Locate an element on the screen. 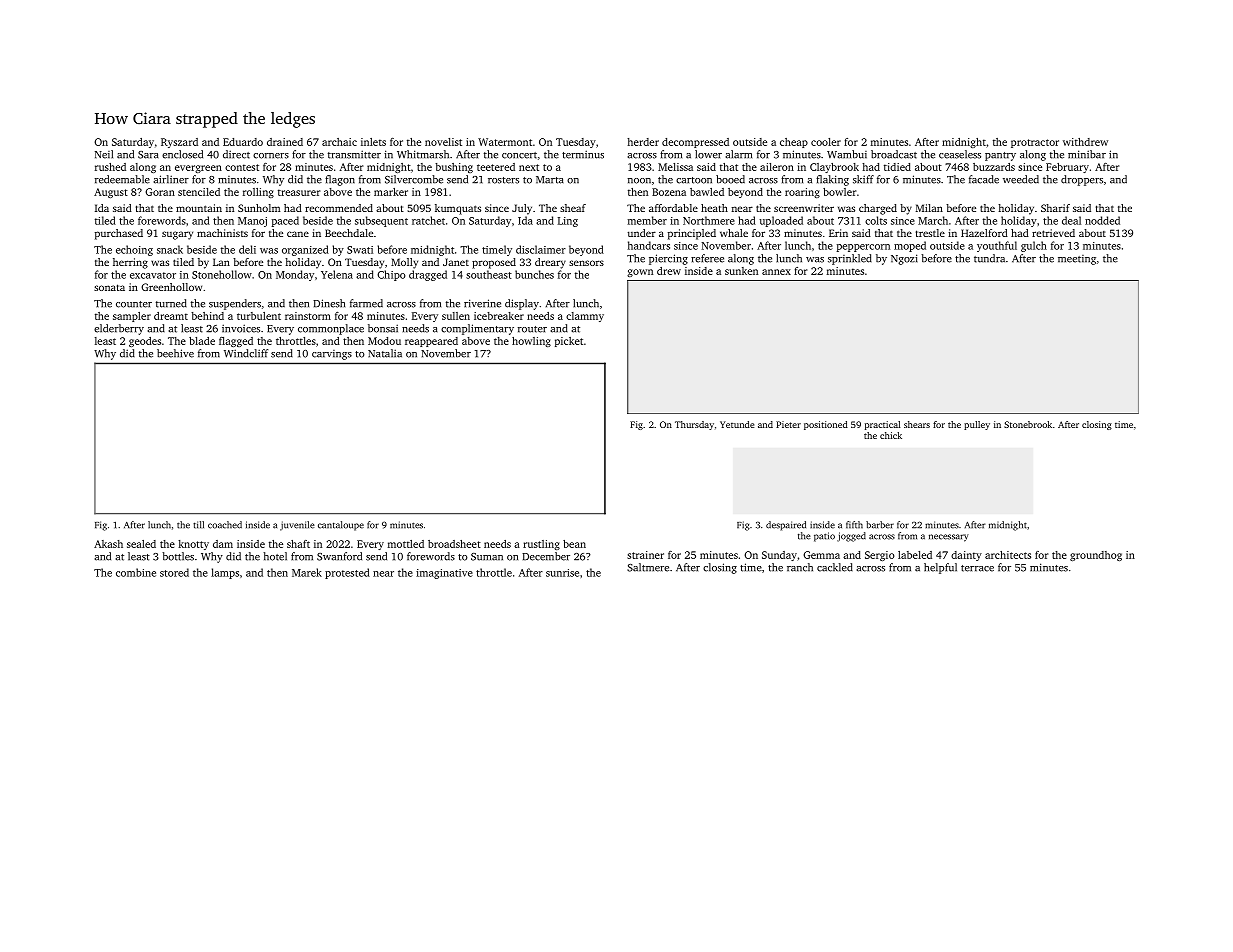 Image resolution: width=1233 pixels, height=952 pixels. sunrise is located at coordinates (562, 573).
